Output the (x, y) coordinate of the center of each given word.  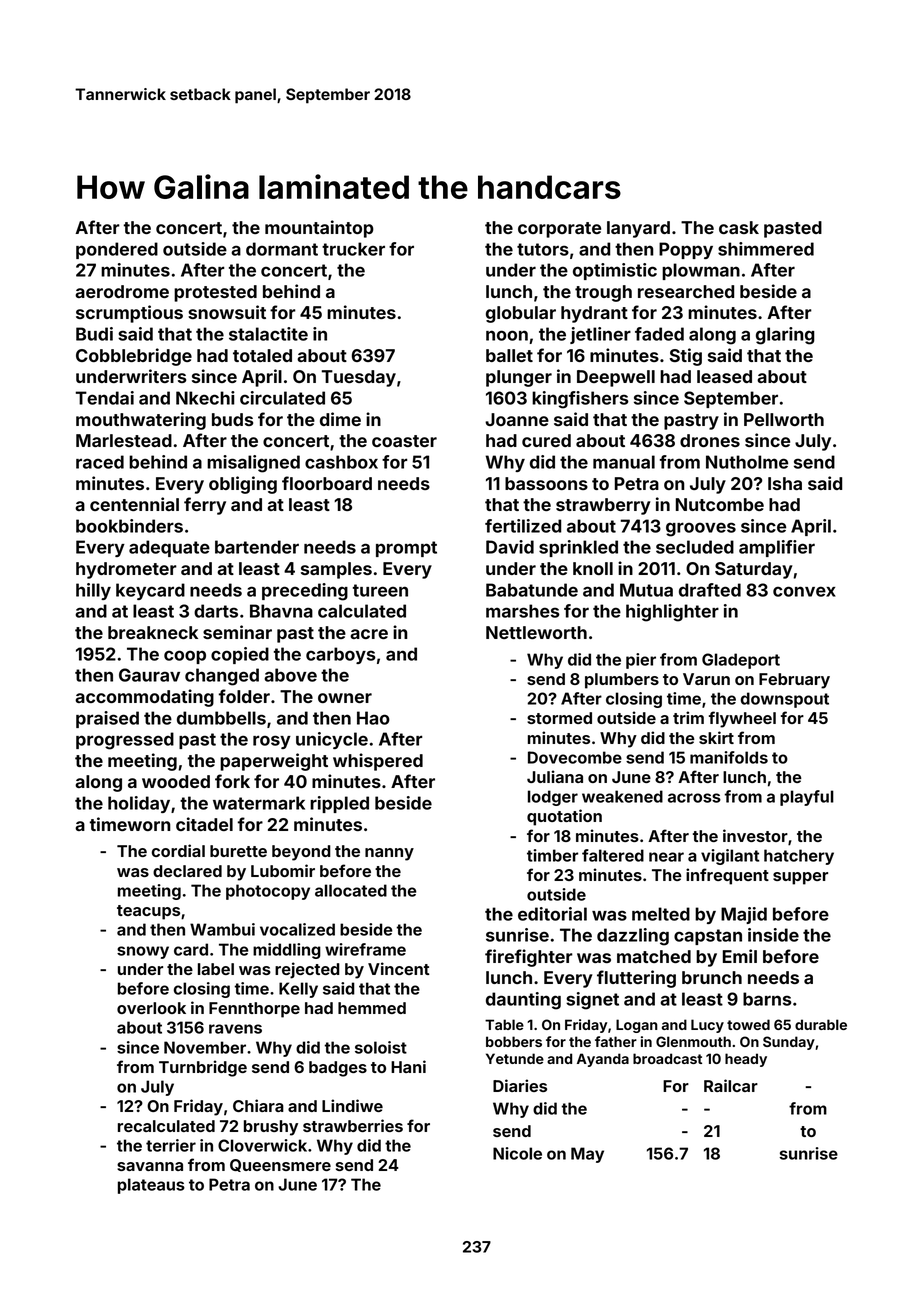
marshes (523, 611)
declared (187, 871)
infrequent (727, 876)
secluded (695, 547)
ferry (205, 506)
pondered (117, 250)
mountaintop (319, 229)
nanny (389, 854)
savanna (150, 1166)
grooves (701, 529)
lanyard (638, 229)
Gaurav (149, 675)
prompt (406, 549)
